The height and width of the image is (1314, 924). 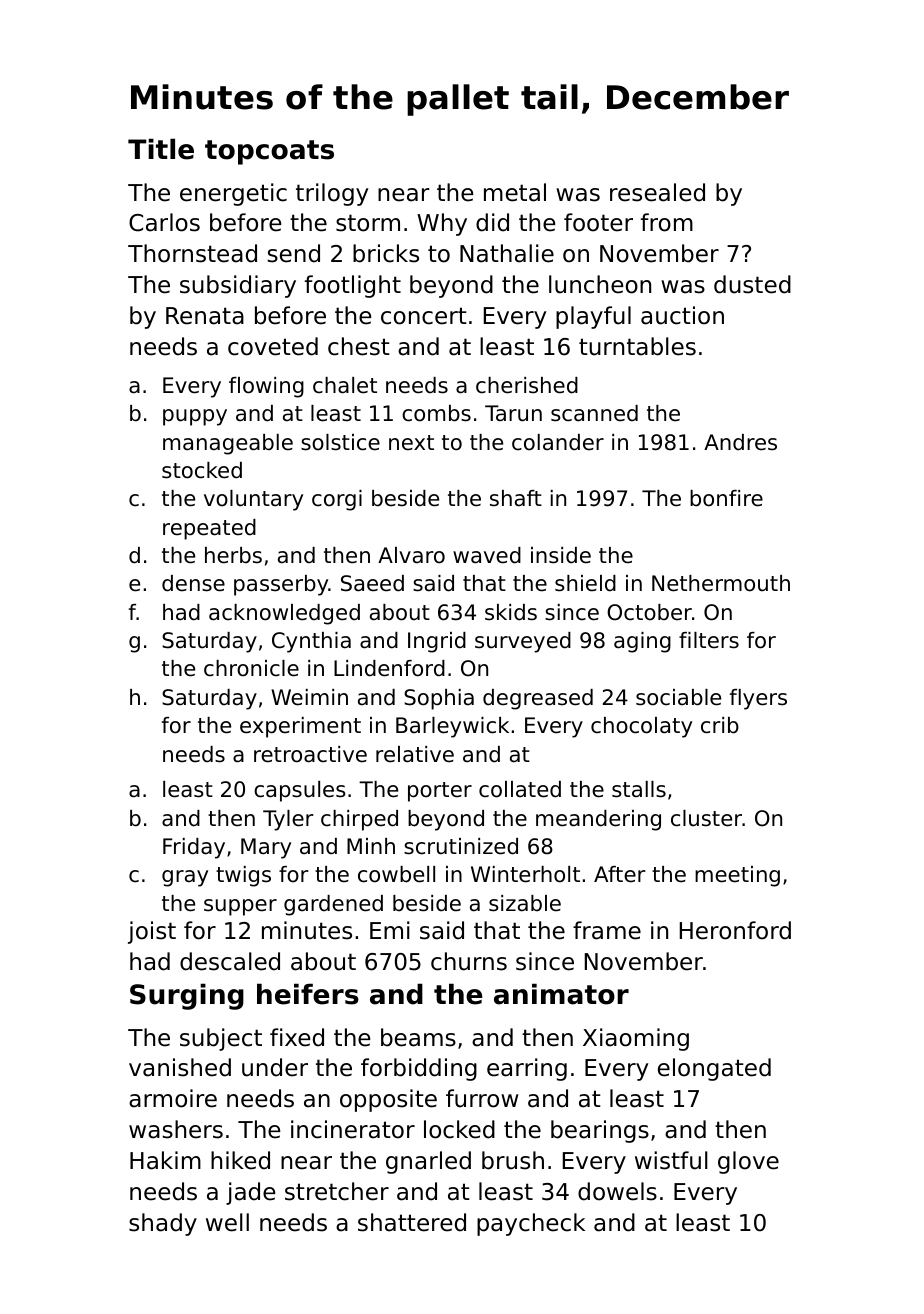 What do you see at coordinates (389, 668) in the image?
I see `Lindenford` at bounding box center [389, 668].
